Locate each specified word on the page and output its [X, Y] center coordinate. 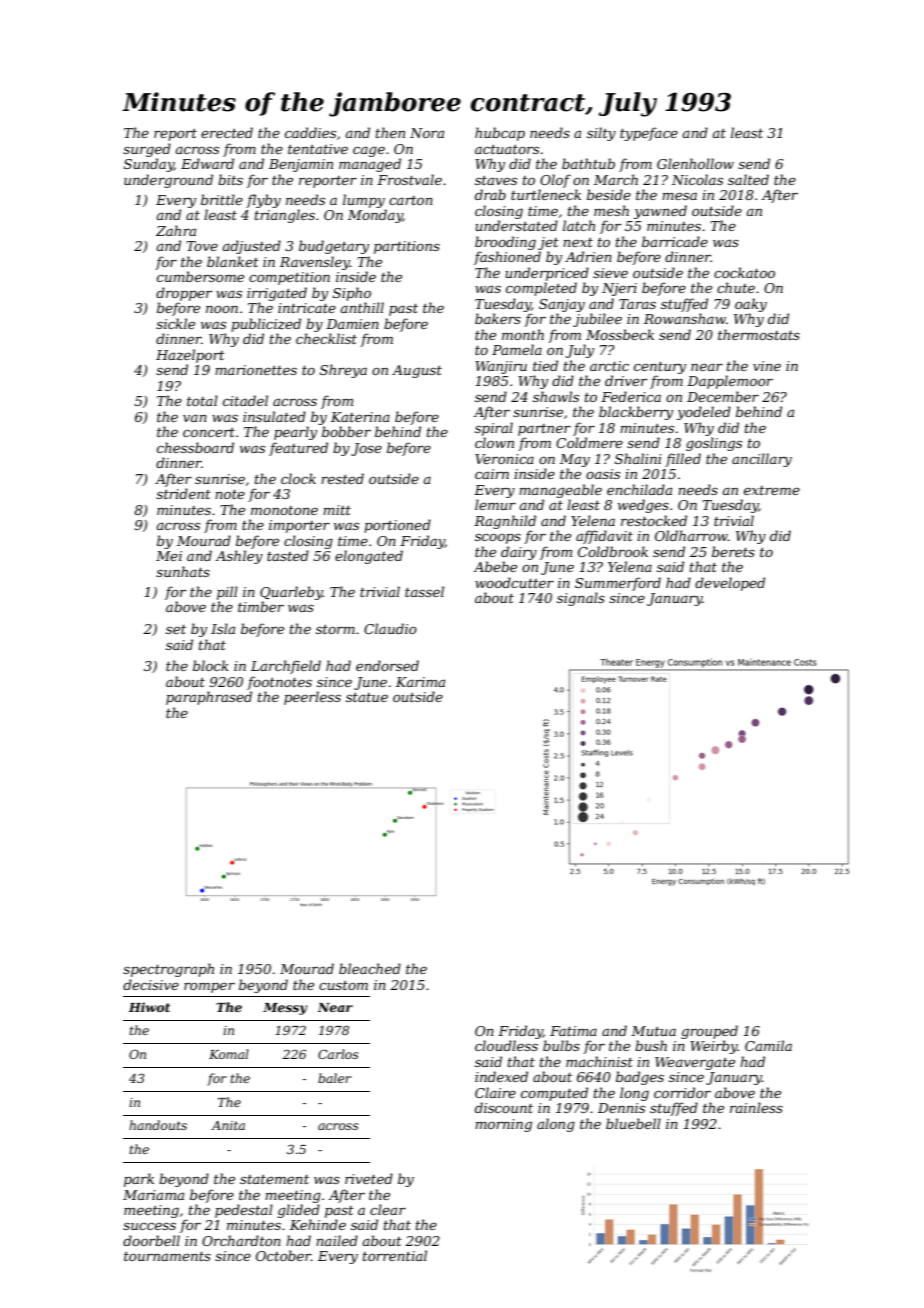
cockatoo [744, 272]
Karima [420, 682]
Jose [366, 449]
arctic [609, 366]
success [149, 1226]
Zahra [176, 230]
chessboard [195, 447]
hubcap [500, 134]
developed [730, 584]
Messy [285, 1009]
